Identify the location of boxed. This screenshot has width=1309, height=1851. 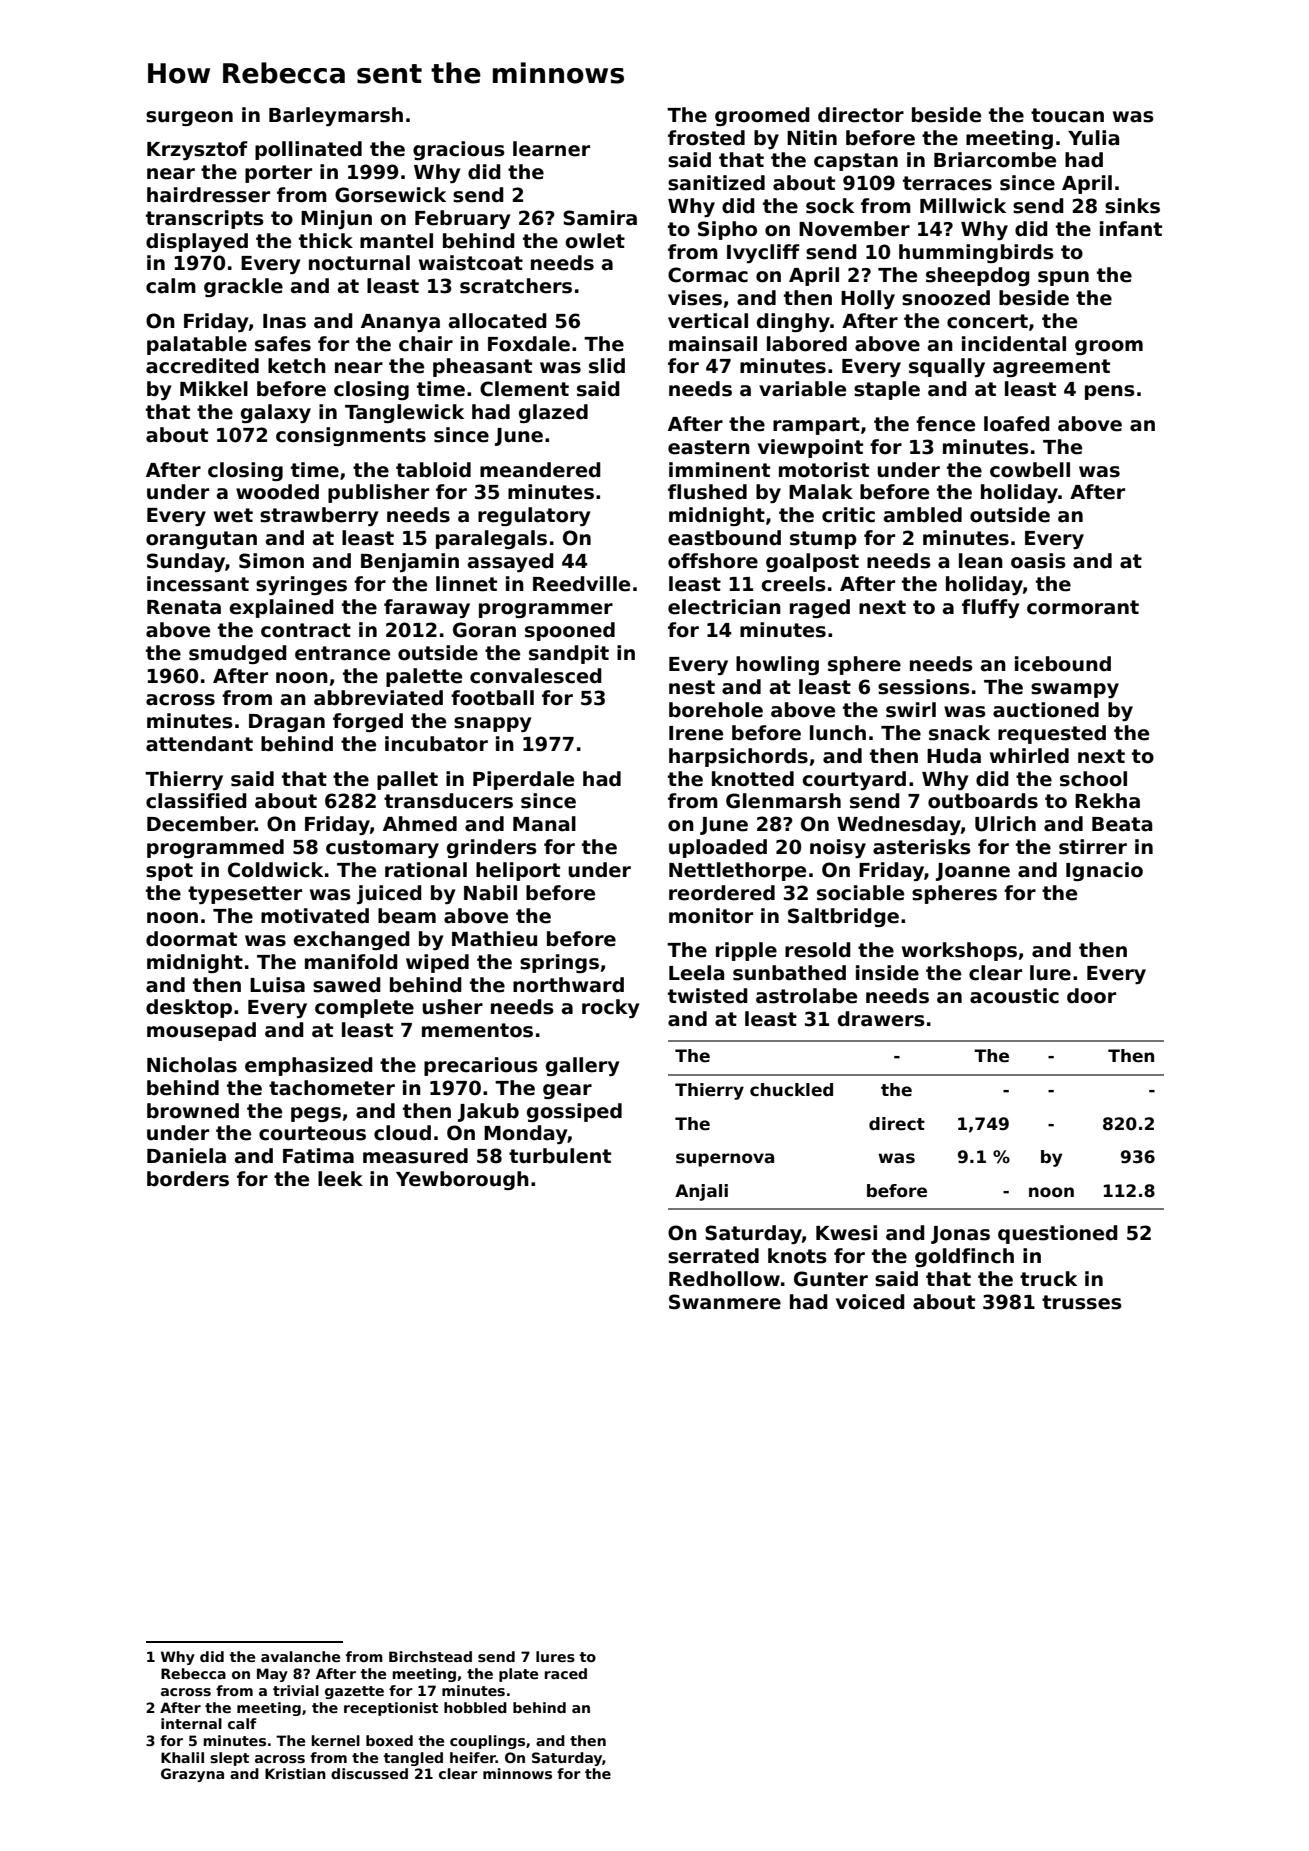
(389, 1740).
